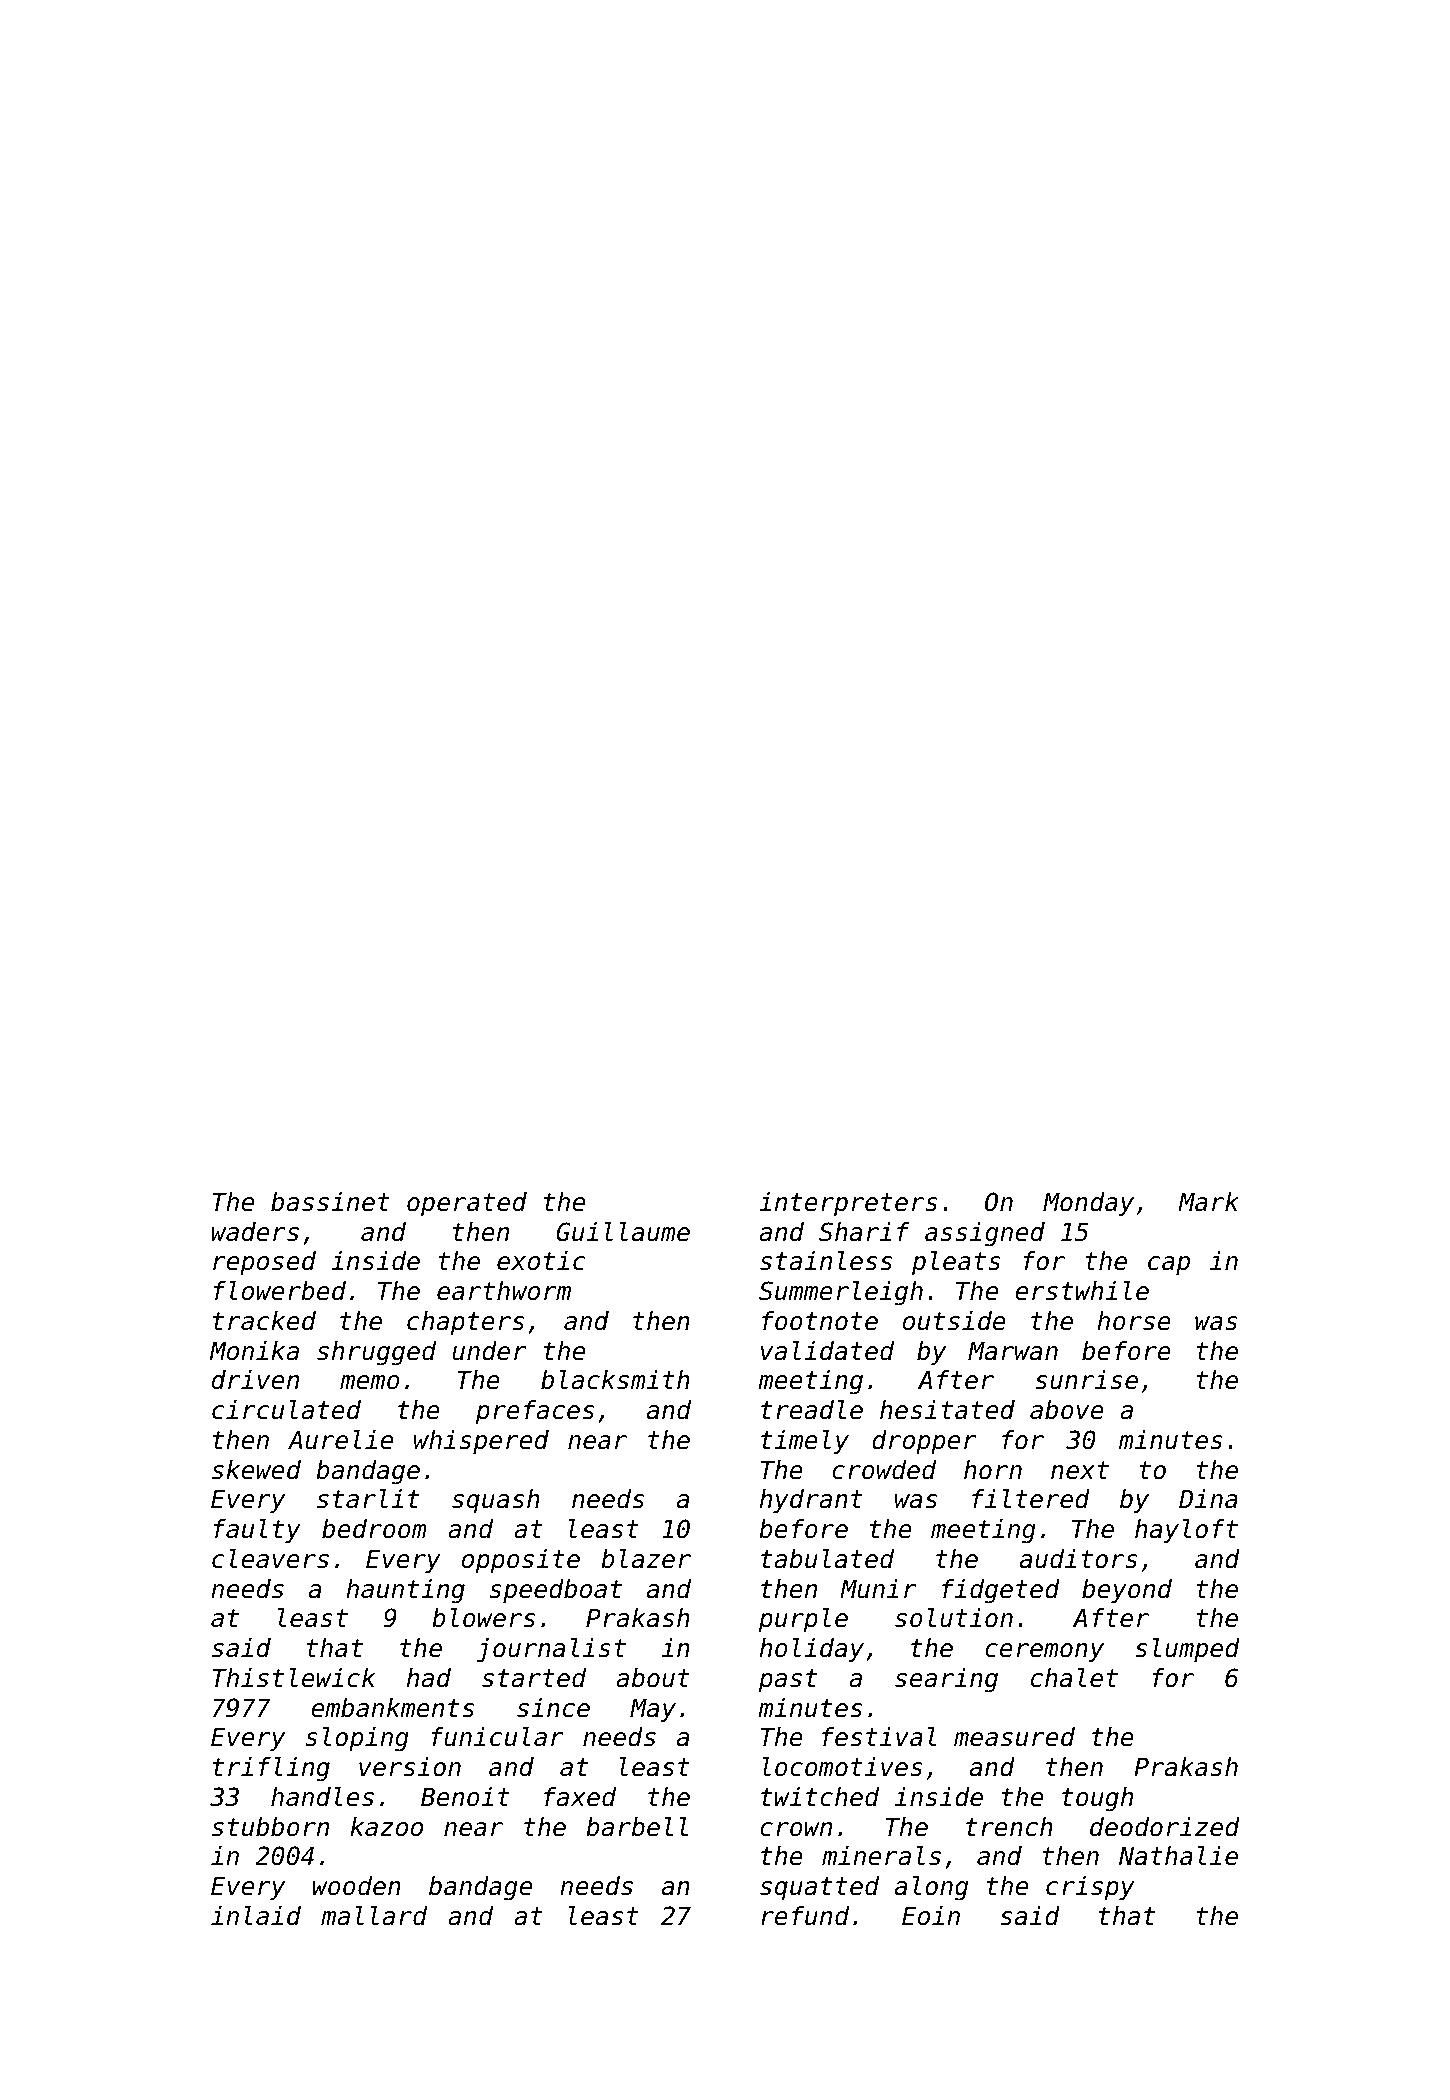  I want to click on blacksmith, so click(615, 1380).
